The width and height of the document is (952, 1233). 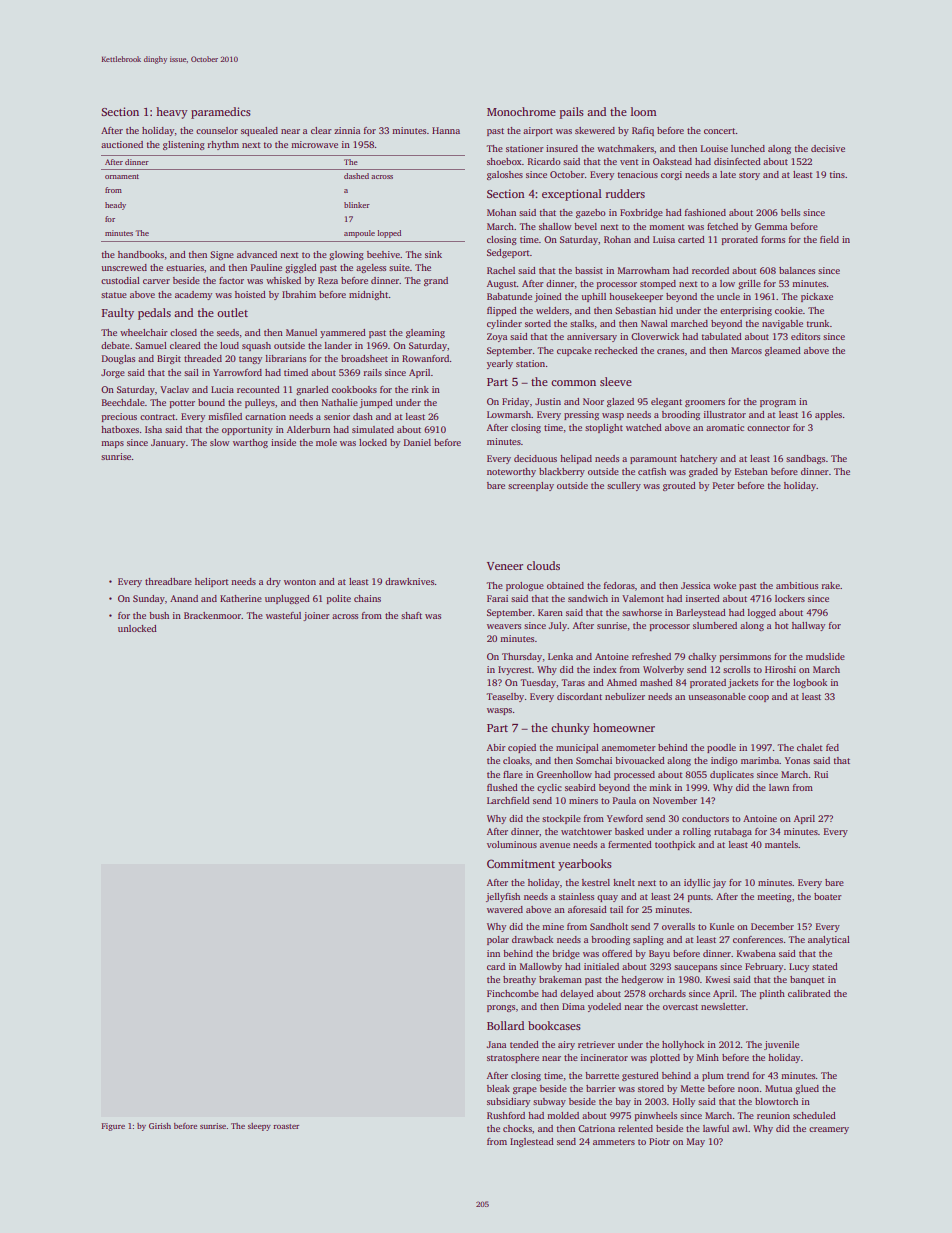 I want to click on loom, so click(x=644, y=111).
